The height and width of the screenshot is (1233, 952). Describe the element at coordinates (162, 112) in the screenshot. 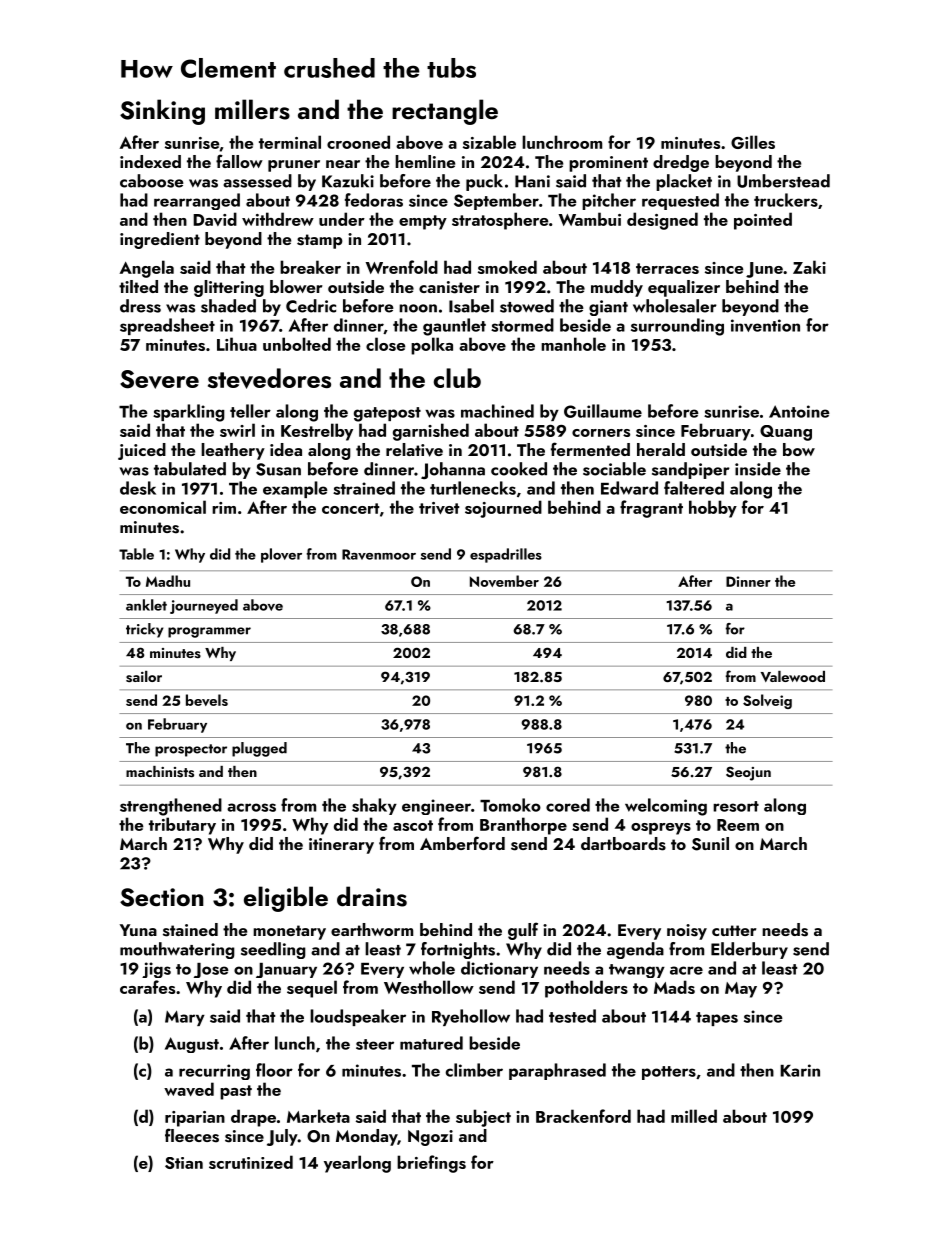

I see `Sinking` at that location.
